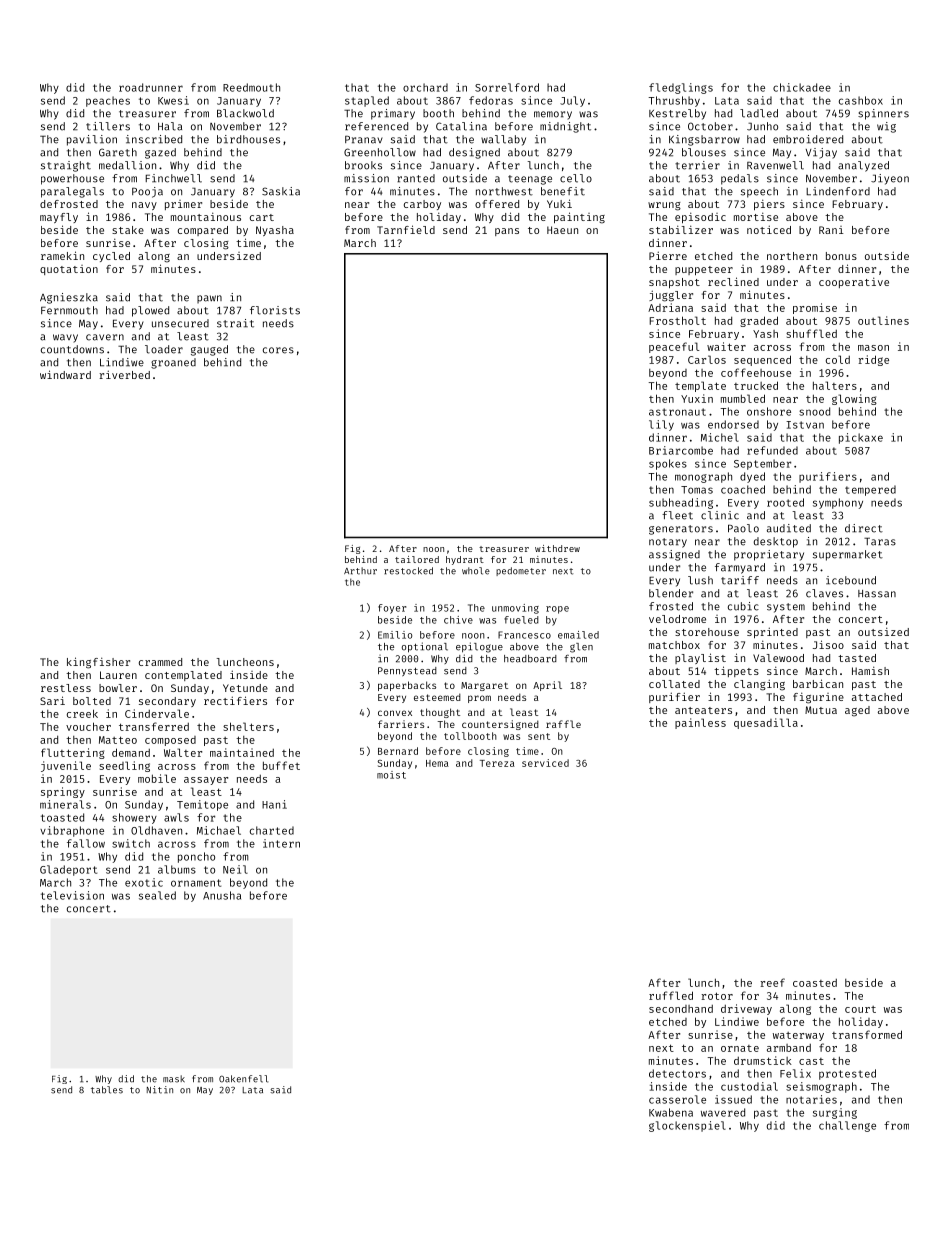  Describe the element at coordinates (772, 982) in the screenshot. I see `reef` at that location.
